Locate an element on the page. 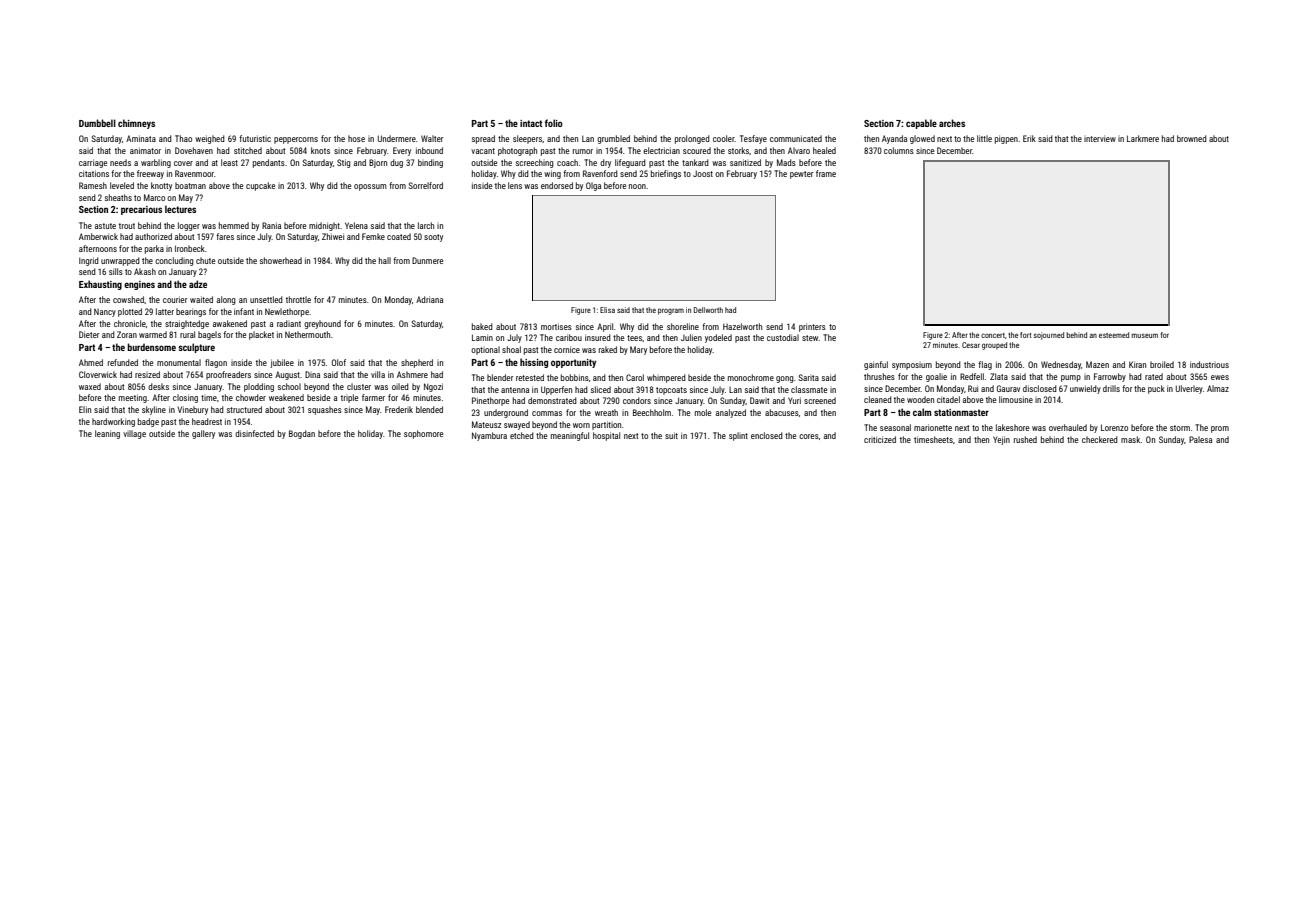  ewes is located at coordinates (1220, 377).
